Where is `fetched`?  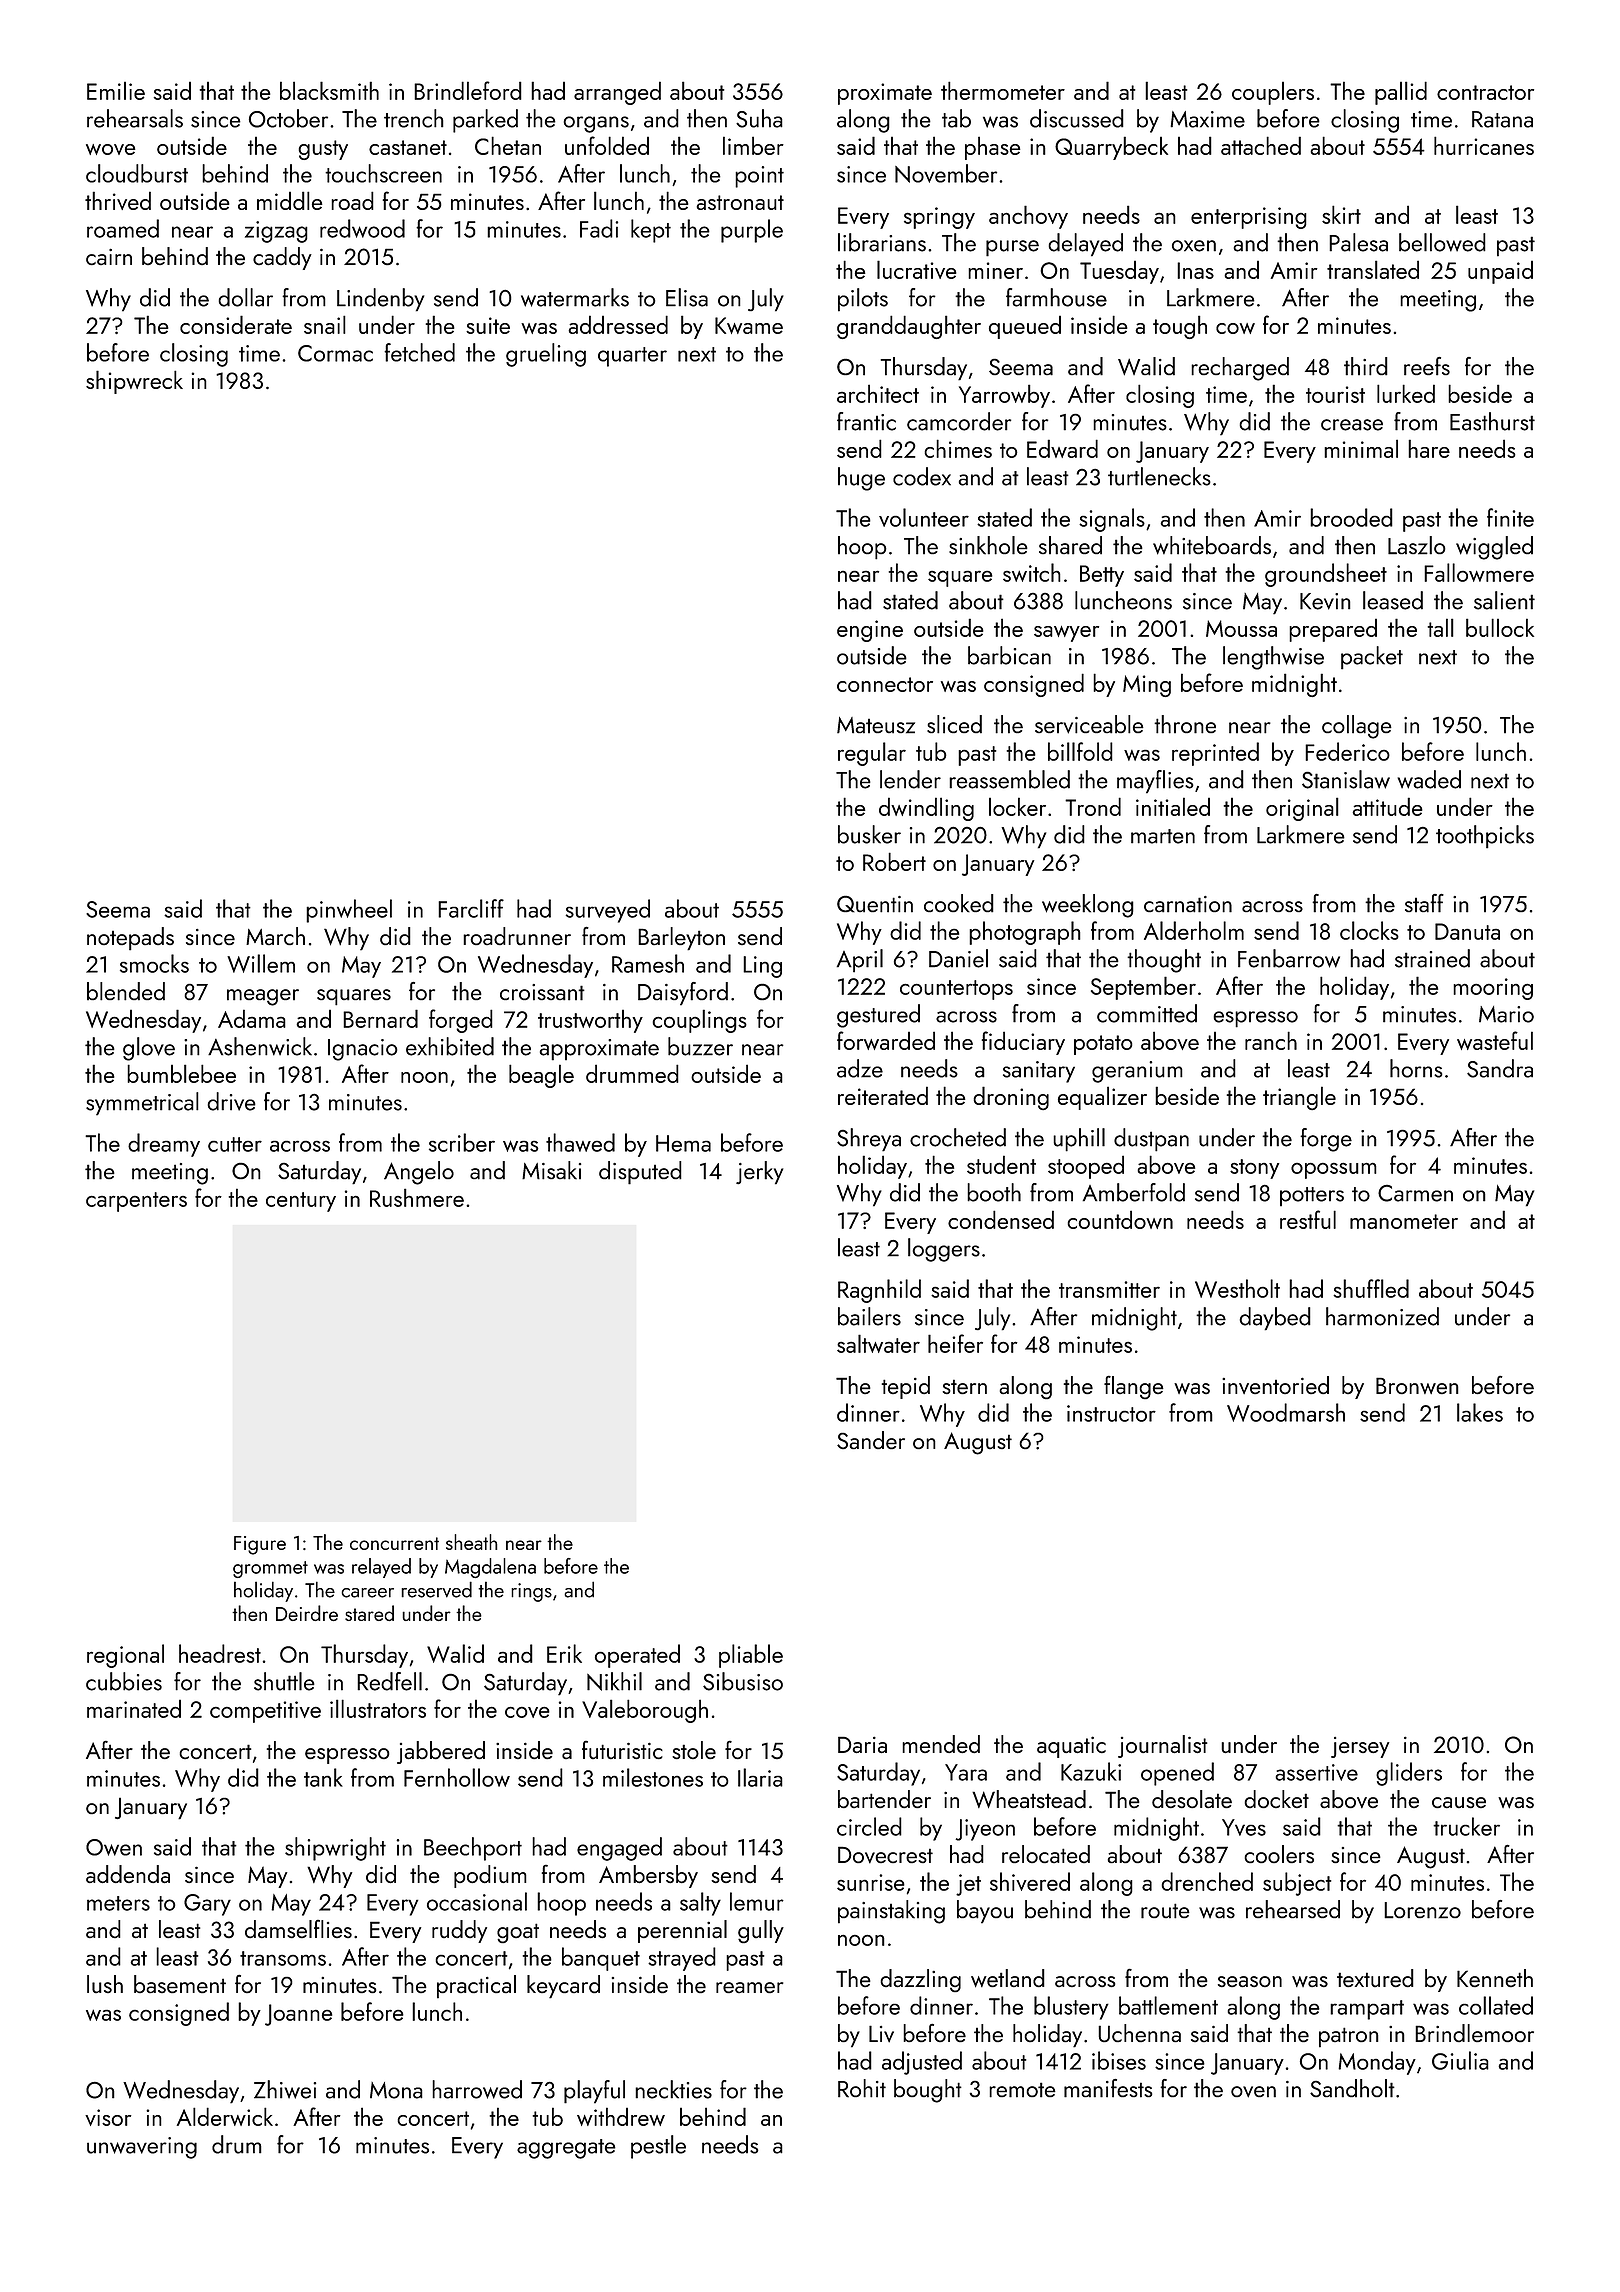
fetched is located at coordinates (419, 352).
